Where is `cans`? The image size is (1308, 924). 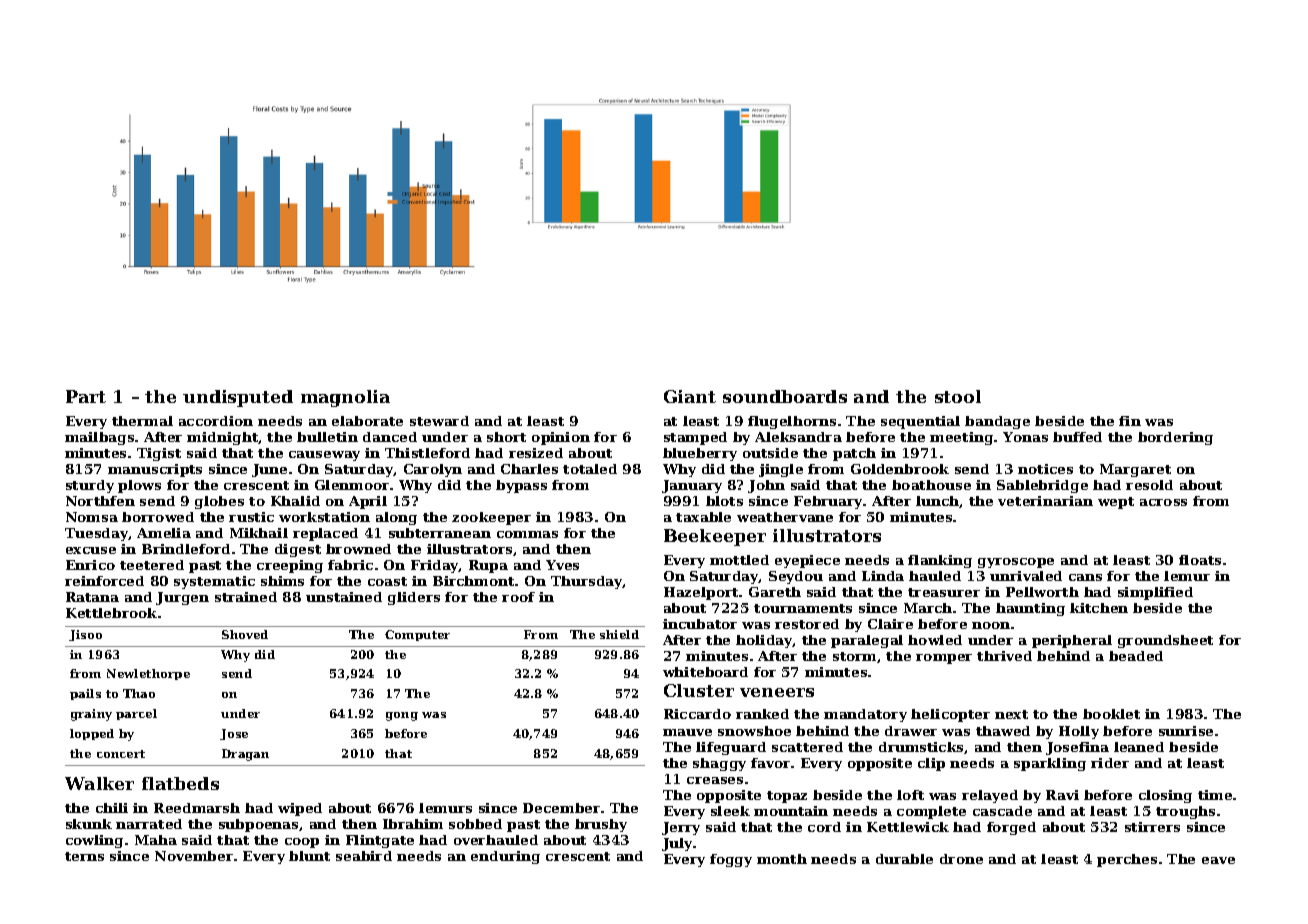 cans is located at coordinates (1085, 577).
